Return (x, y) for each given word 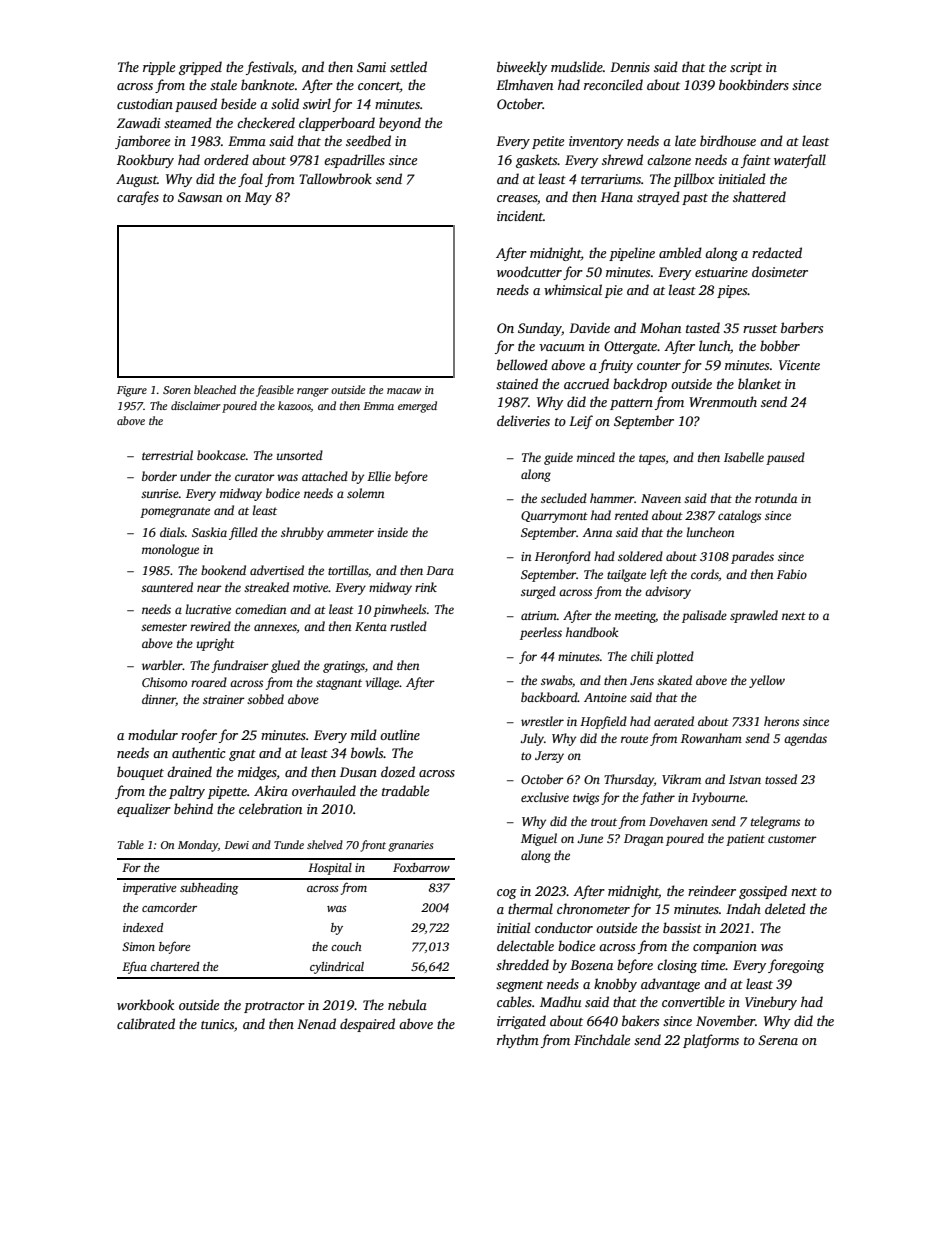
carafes (138, 198)
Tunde (289, 844)
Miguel (539, 839)
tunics (217, 1024)
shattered (759, 196)
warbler (162, 665)
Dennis (630, 67)
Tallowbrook (335, 178)
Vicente (799, 365)
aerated (674, 721)
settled (408, 66)
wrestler (542, 721)
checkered (266, 122)
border (159, 476)
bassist (682, 927)
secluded (564, 498)
